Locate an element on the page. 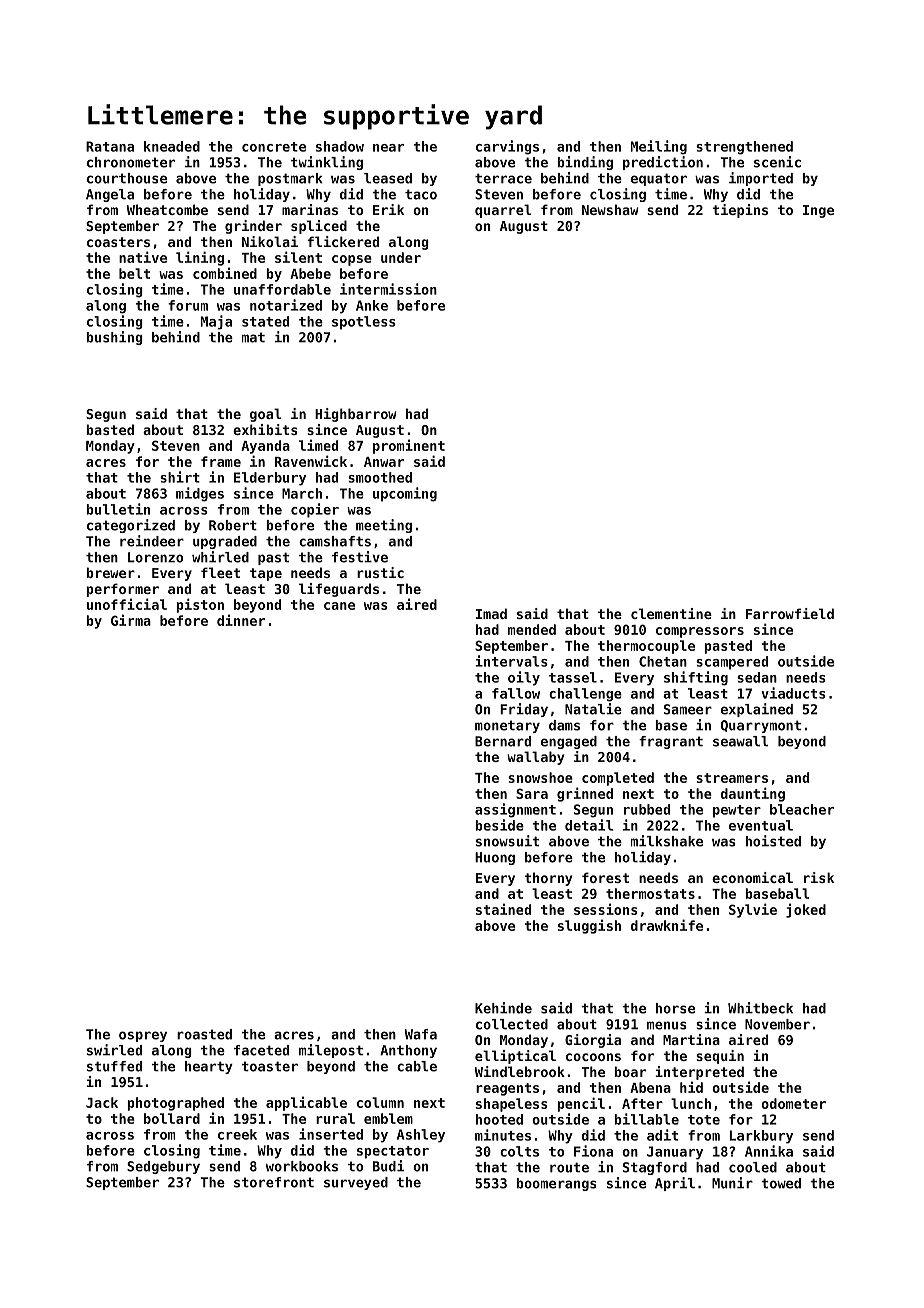 The width and height of the page is (924, 1308). roasted is located at coordinates (204, 1034).
